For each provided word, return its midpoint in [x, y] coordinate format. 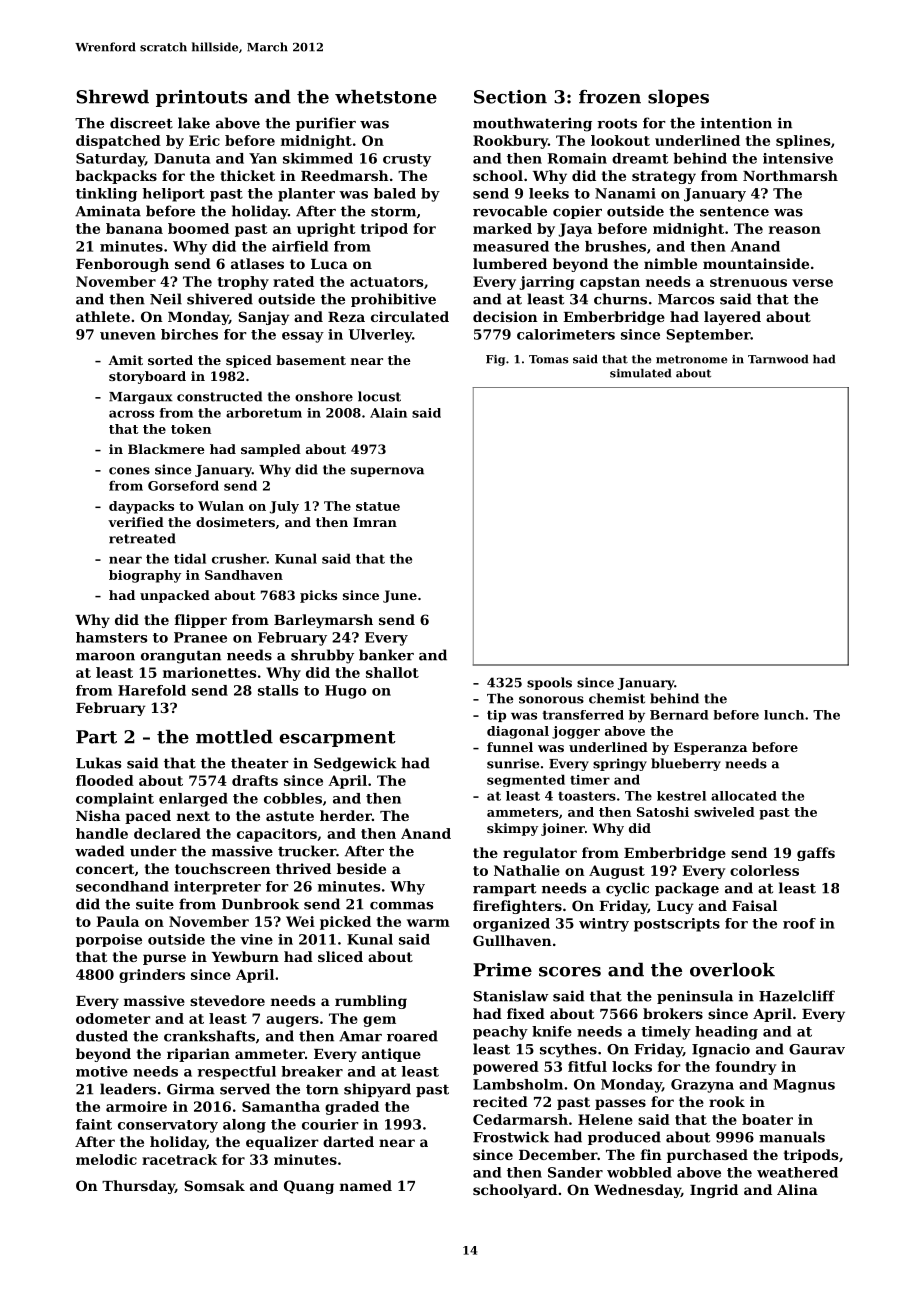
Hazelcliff [797, 996]
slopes [678, 98]
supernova [387, 472]
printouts [201, 98]
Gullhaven [512, 940]
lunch [784, 715]
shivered [220, 299]
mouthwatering [532, 124]
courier [330, 1124]
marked [502, 228]
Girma [191, 1089]
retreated [142, 538]
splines [803, 142]
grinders [152, 976]
